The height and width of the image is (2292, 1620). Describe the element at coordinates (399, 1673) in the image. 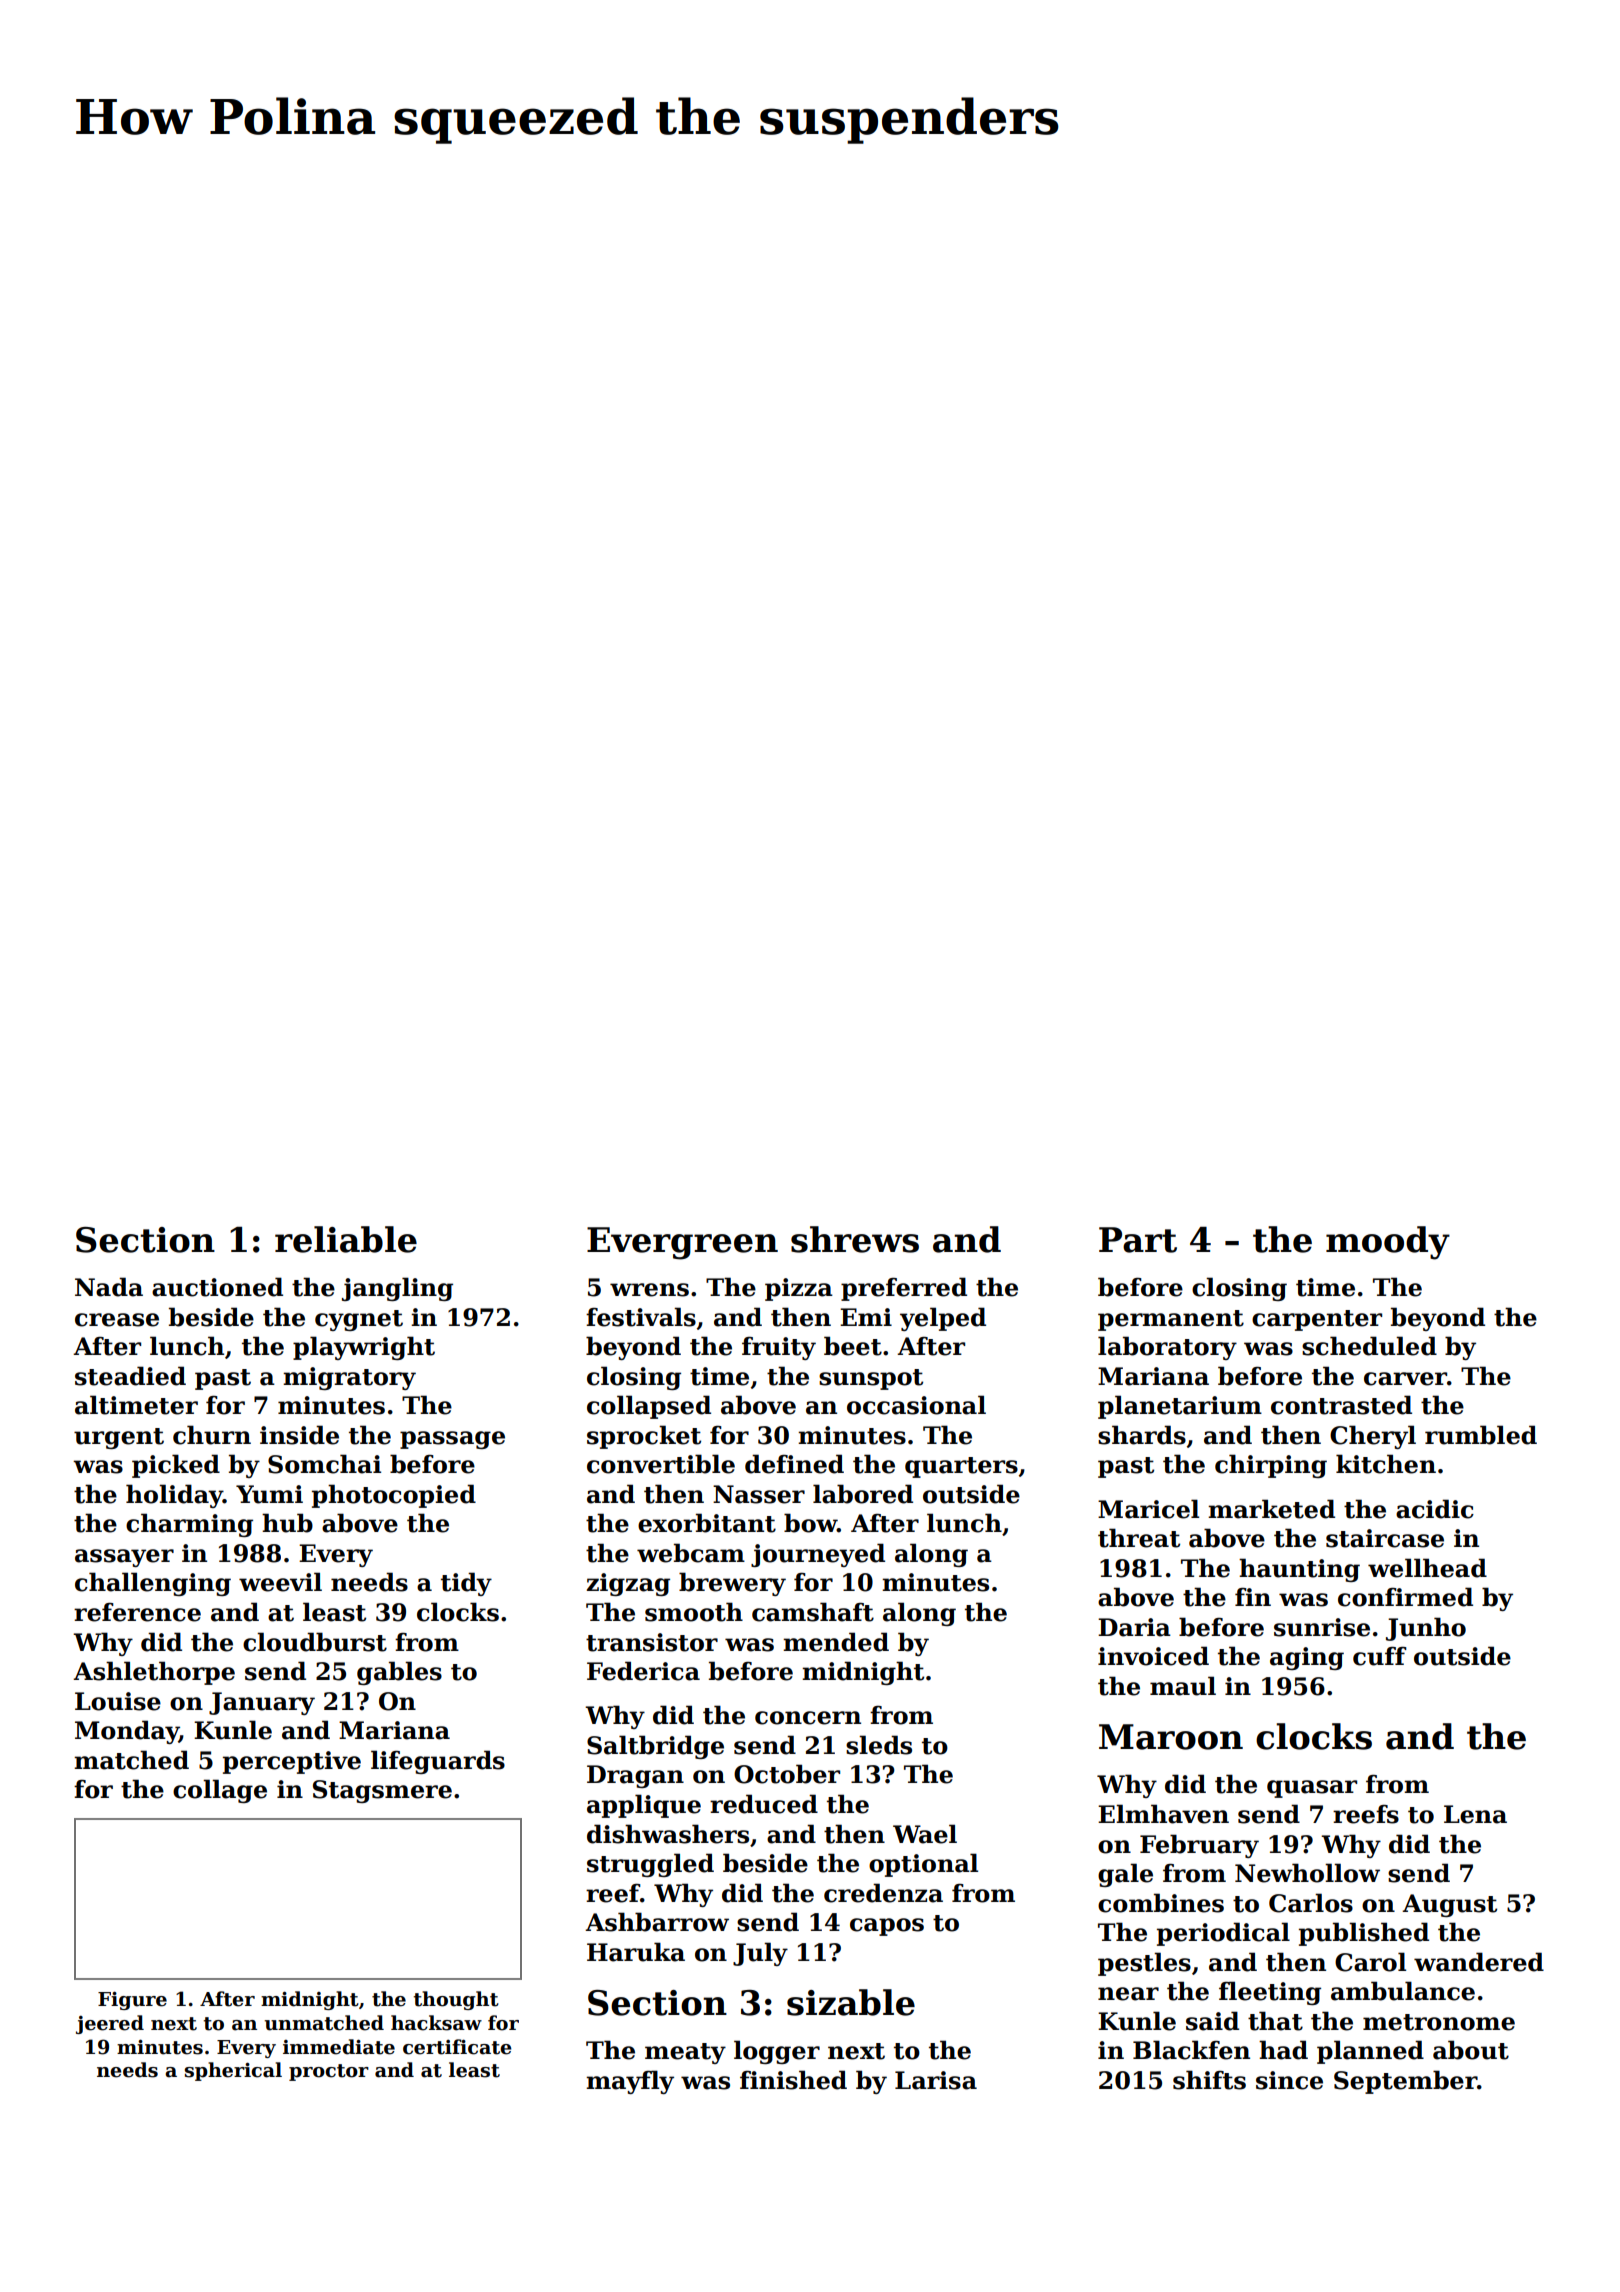

I see `gables` at that location.
